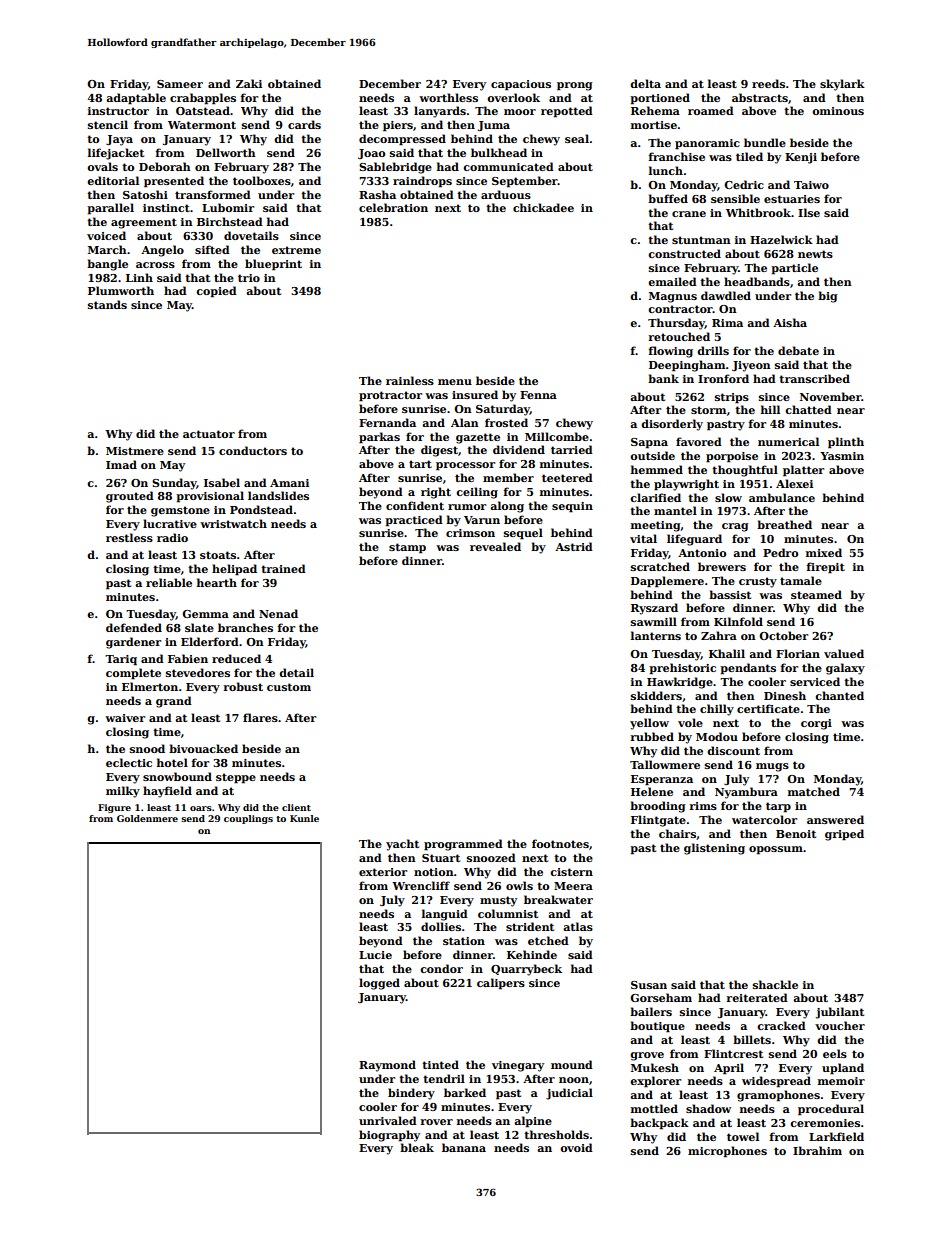 The width and height of the screenshot is (952, 1233). I want to click on Fenna, so click(538, 395).
